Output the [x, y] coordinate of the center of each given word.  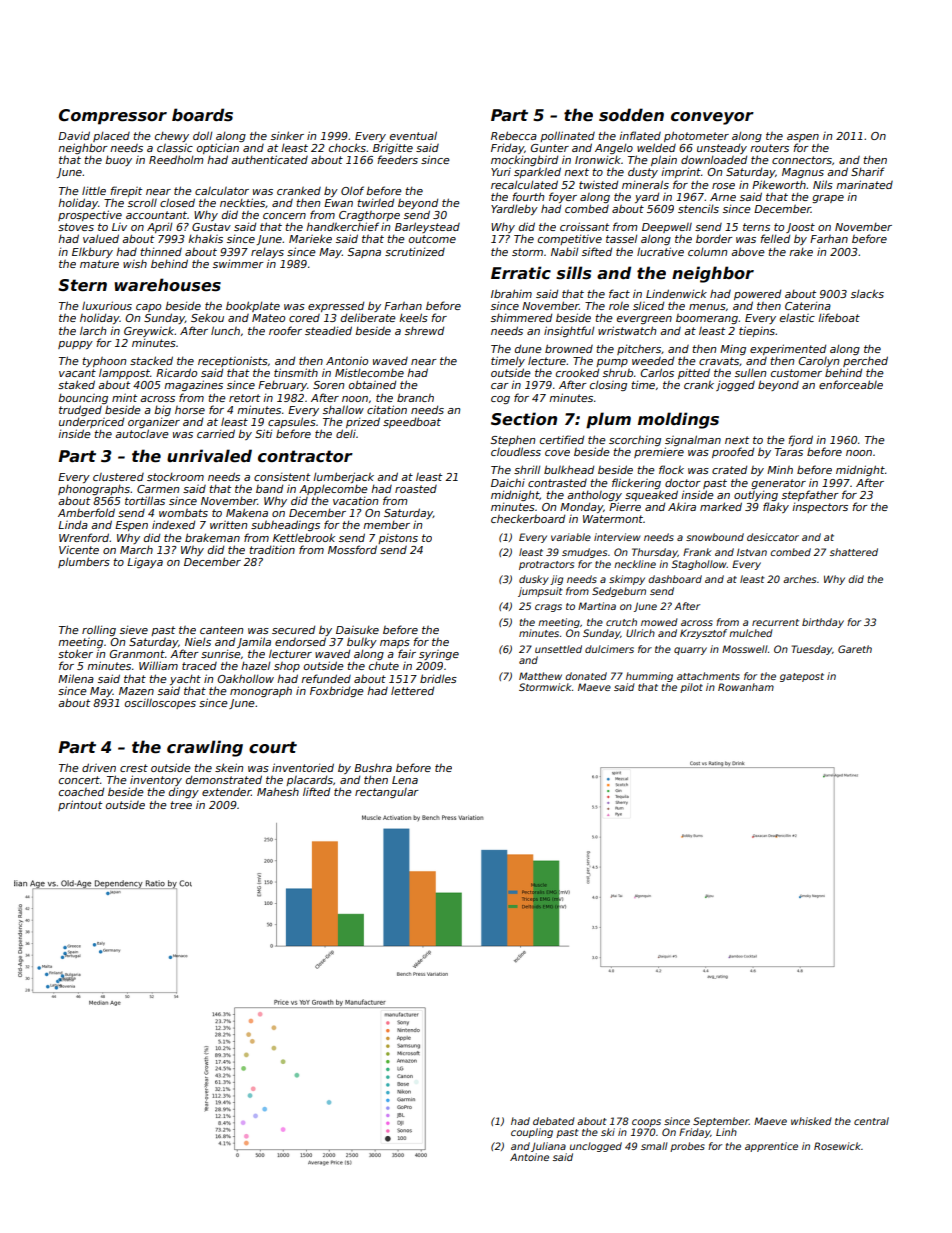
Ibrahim [511, 293]
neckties [242, 202]
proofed [733, 452]
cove [557, 453]
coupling [532, 1133]
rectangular [387, 793]
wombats [183, 513]
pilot [691, 688]
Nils [823, 184]
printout [80, 805]
